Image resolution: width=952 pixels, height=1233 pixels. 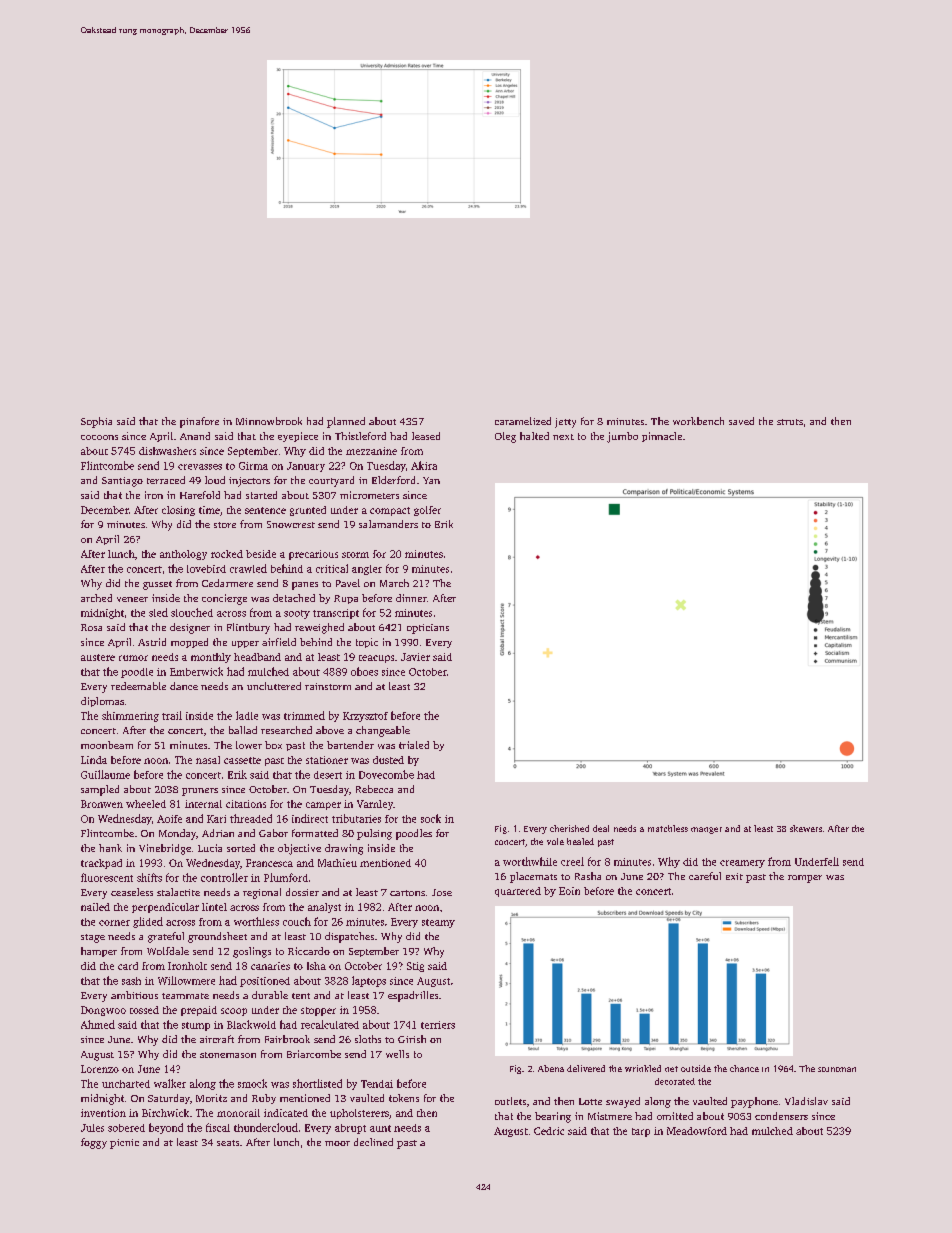 I want to click on Santiago, so click(x=122, y=482).
